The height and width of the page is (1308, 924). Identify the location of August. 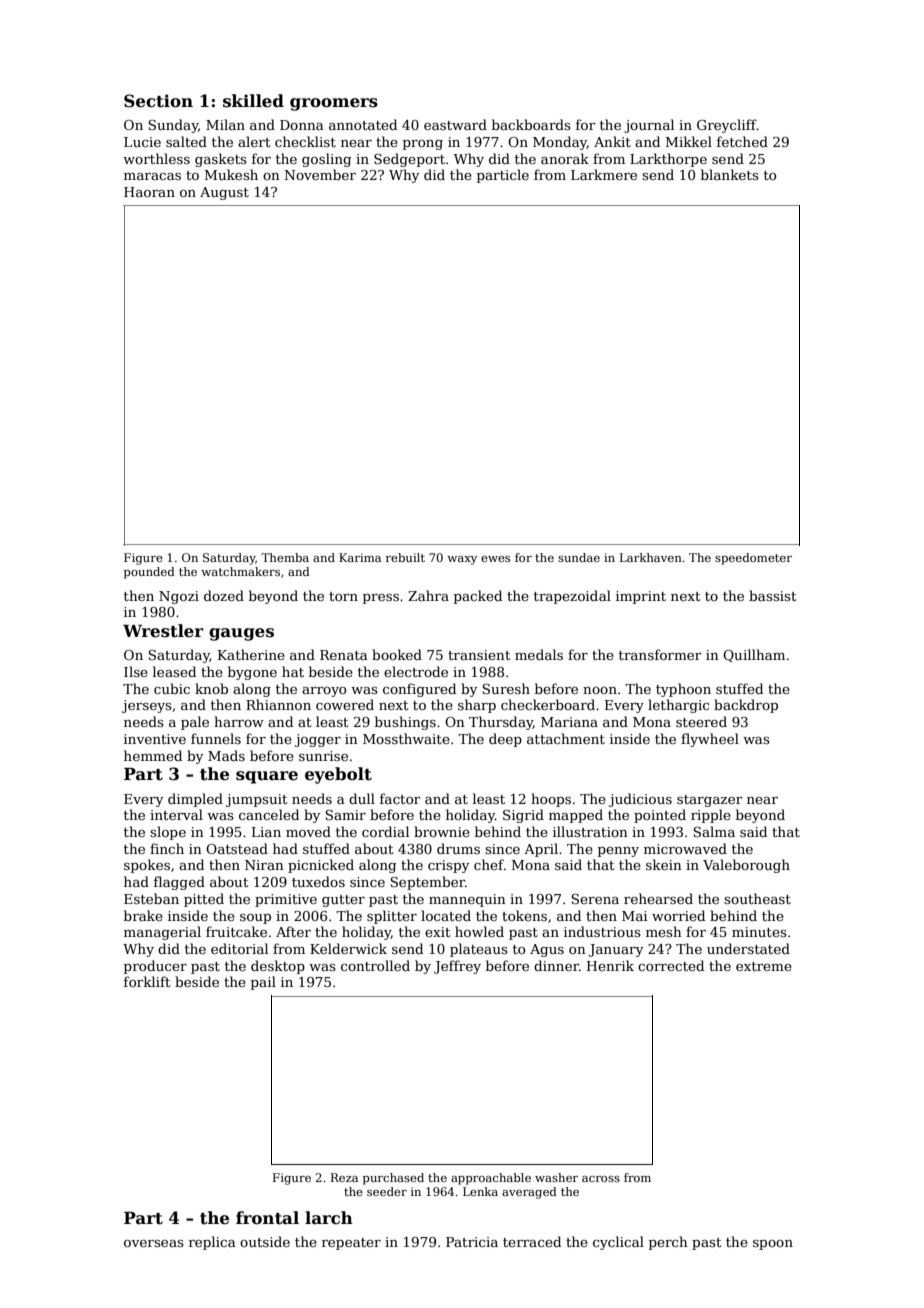
(224, 193).
